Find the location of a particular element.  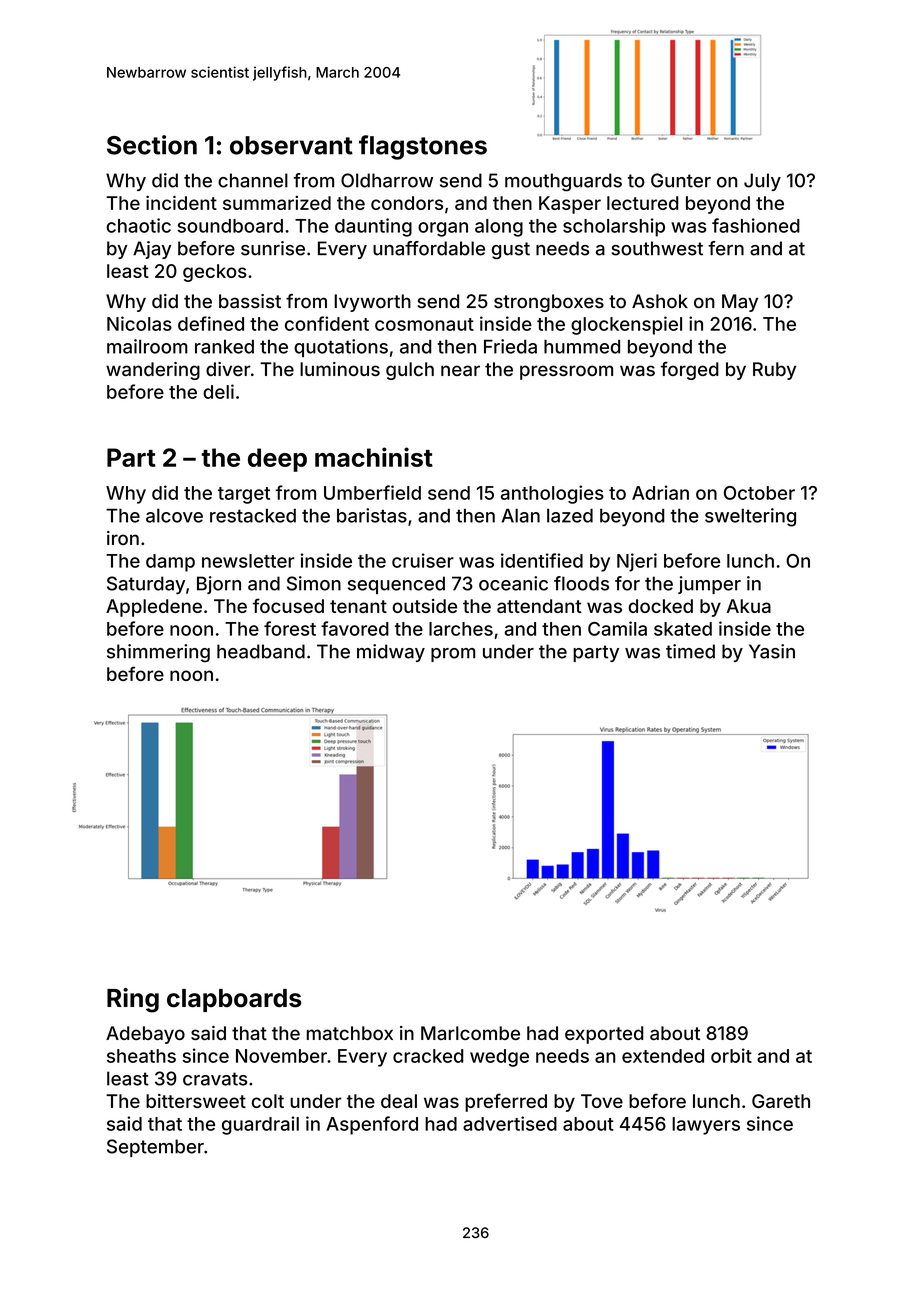

Yasin is located at coordinates (772, 651).
